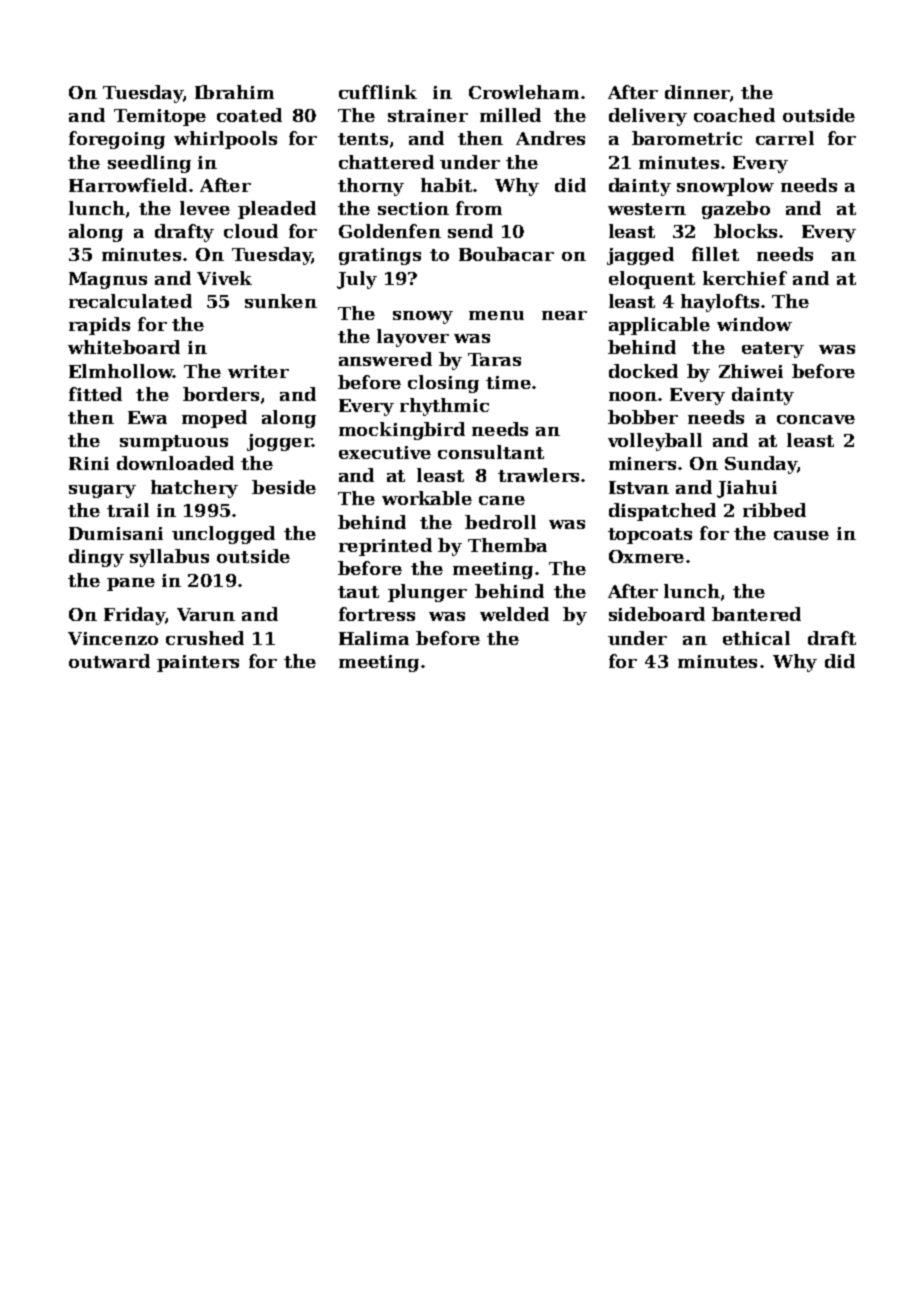  What do you see at coordinates (745, 231) in the screenshot?
I see `blocks` at bounding box center [745, 231].
